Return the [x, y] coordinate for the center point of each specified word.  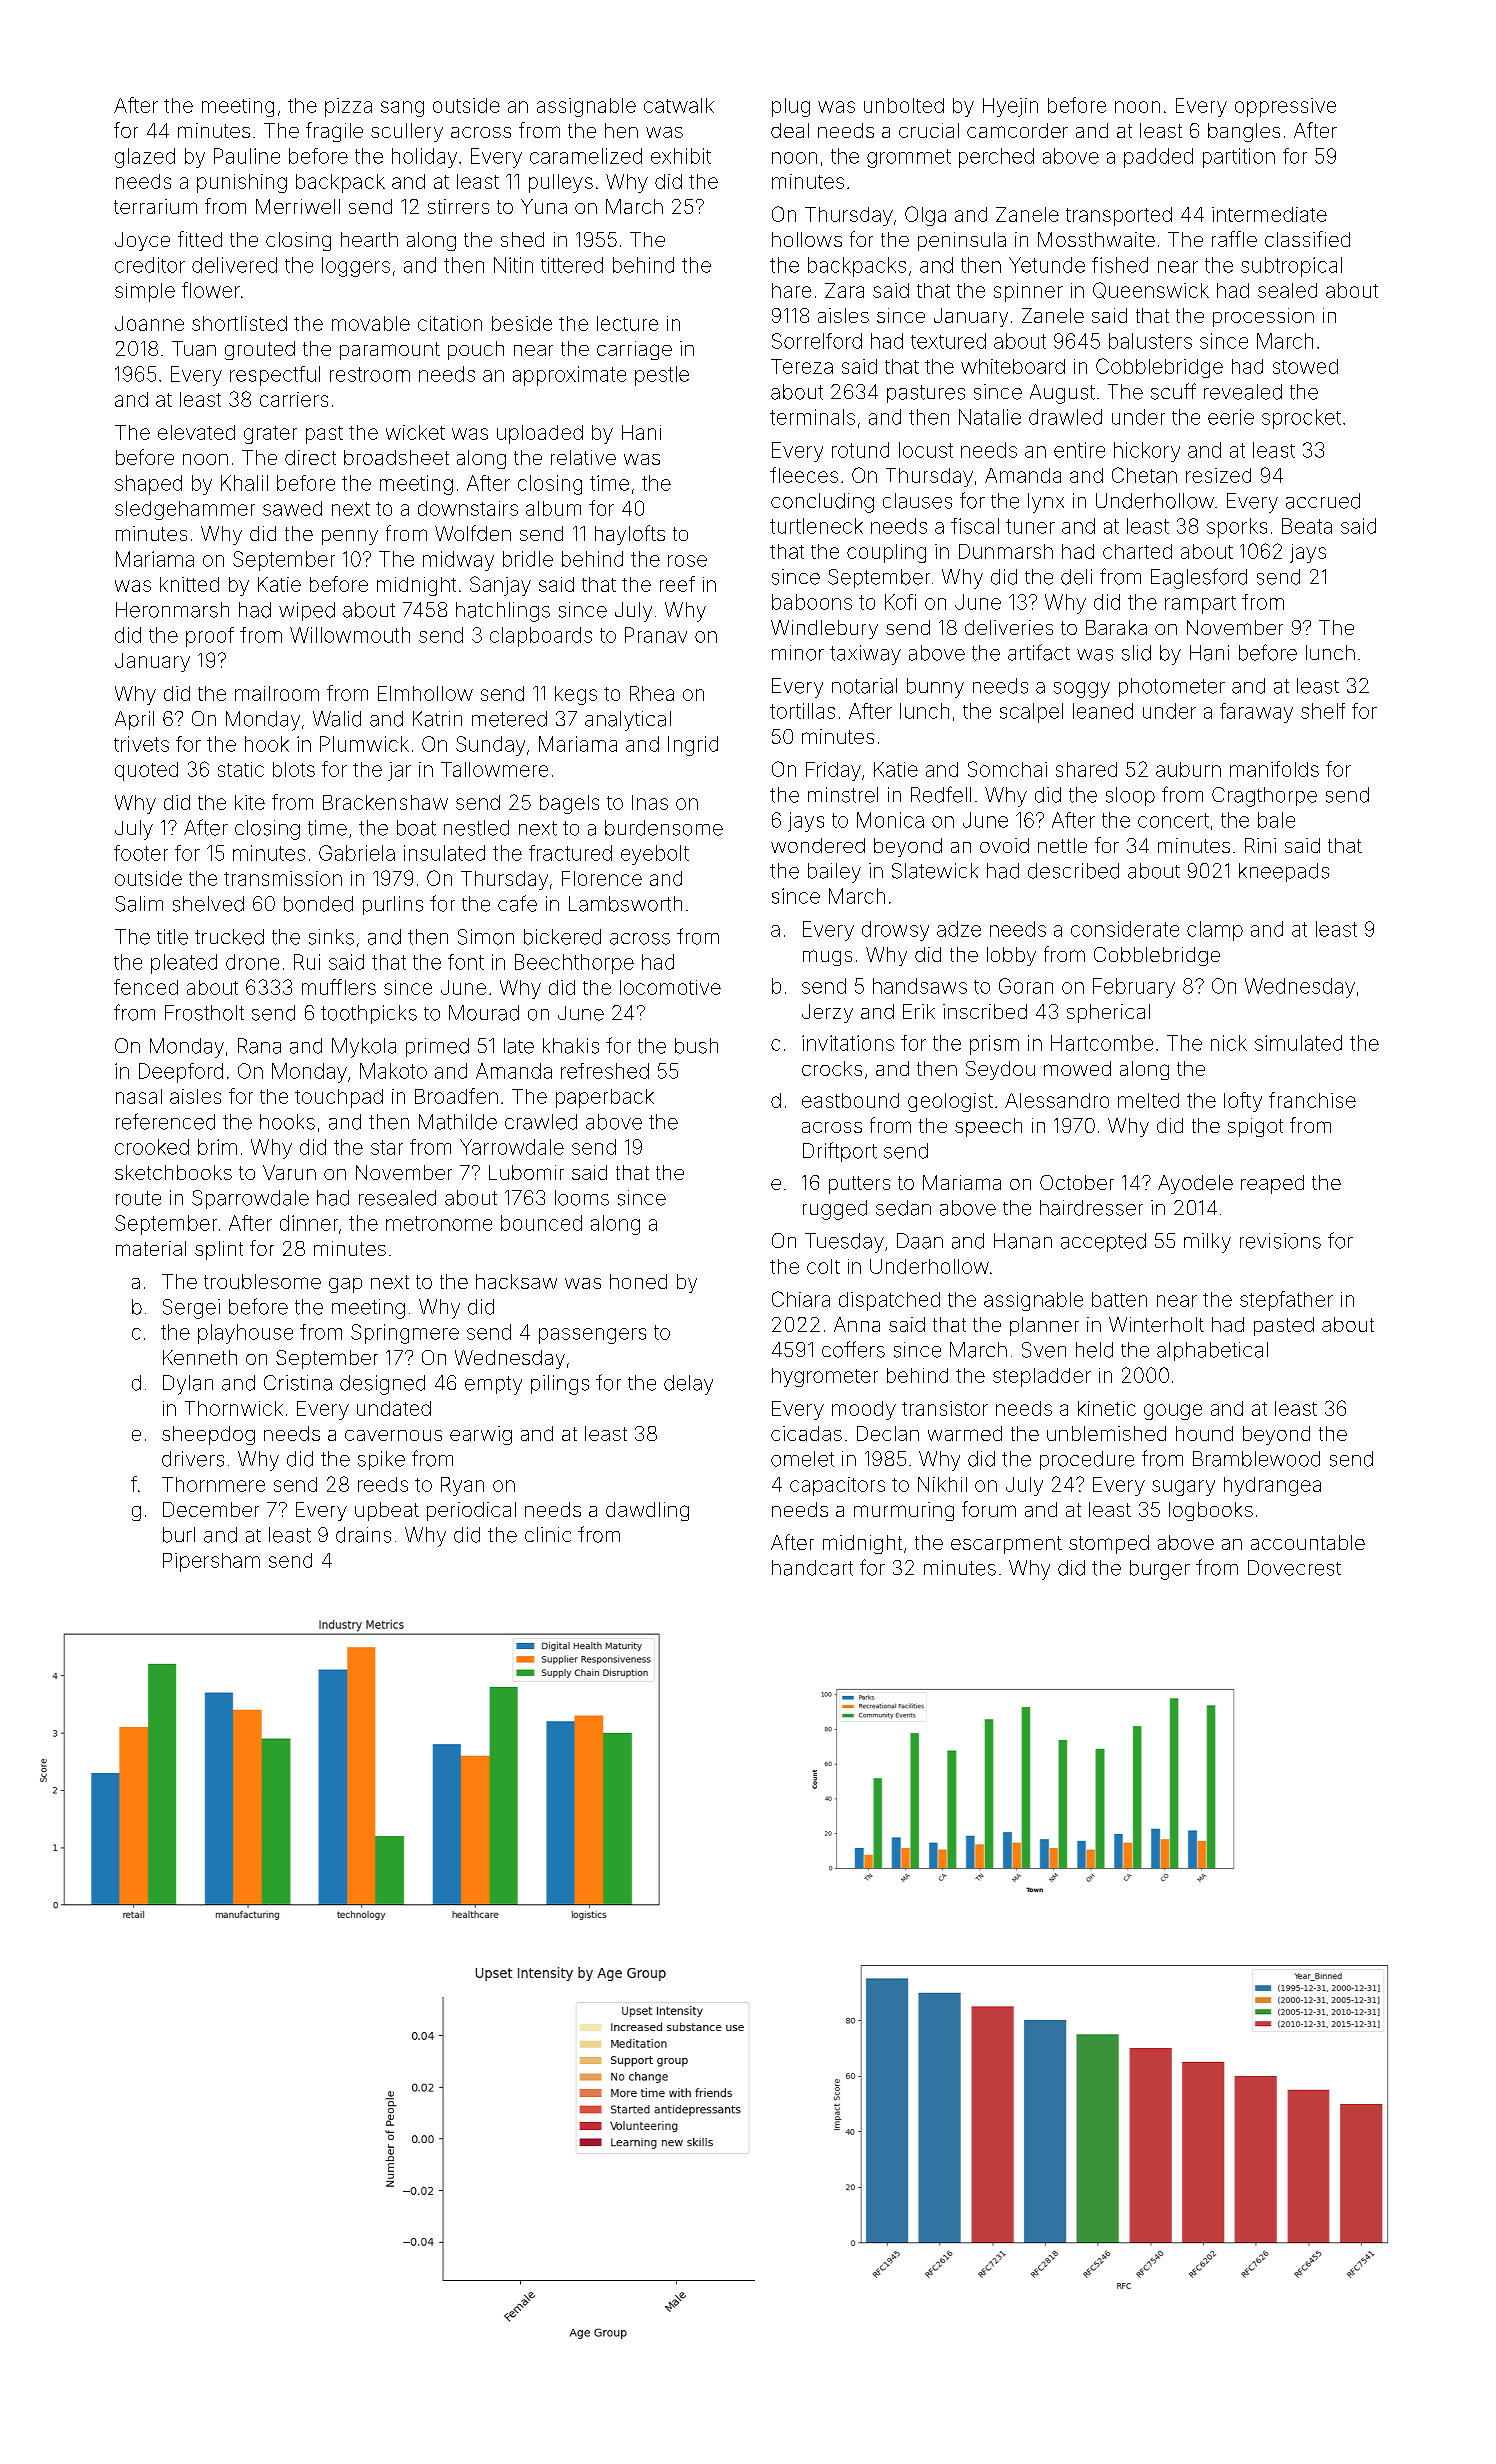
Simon [486, 937]
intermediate [1269, 214]
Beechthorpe [574, 964]
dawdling [647, 1511]
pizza [348, 107]
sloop [1130, 796]
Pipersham [211, 1562]
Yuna [544, 206]
